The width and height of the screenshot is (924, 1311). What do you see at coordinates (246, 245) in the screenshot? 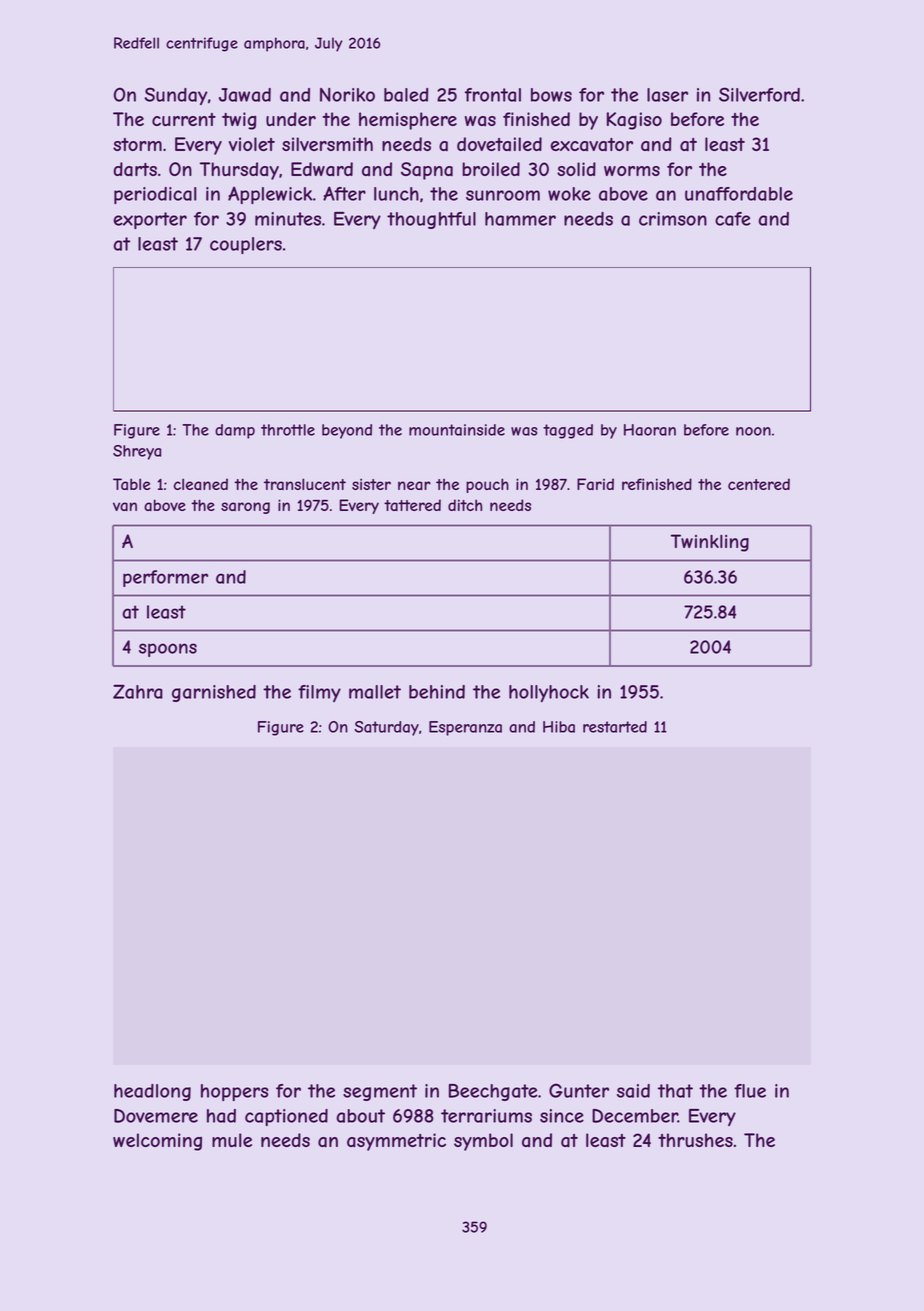
I see `couplers` at bounding box center [246, 245].
